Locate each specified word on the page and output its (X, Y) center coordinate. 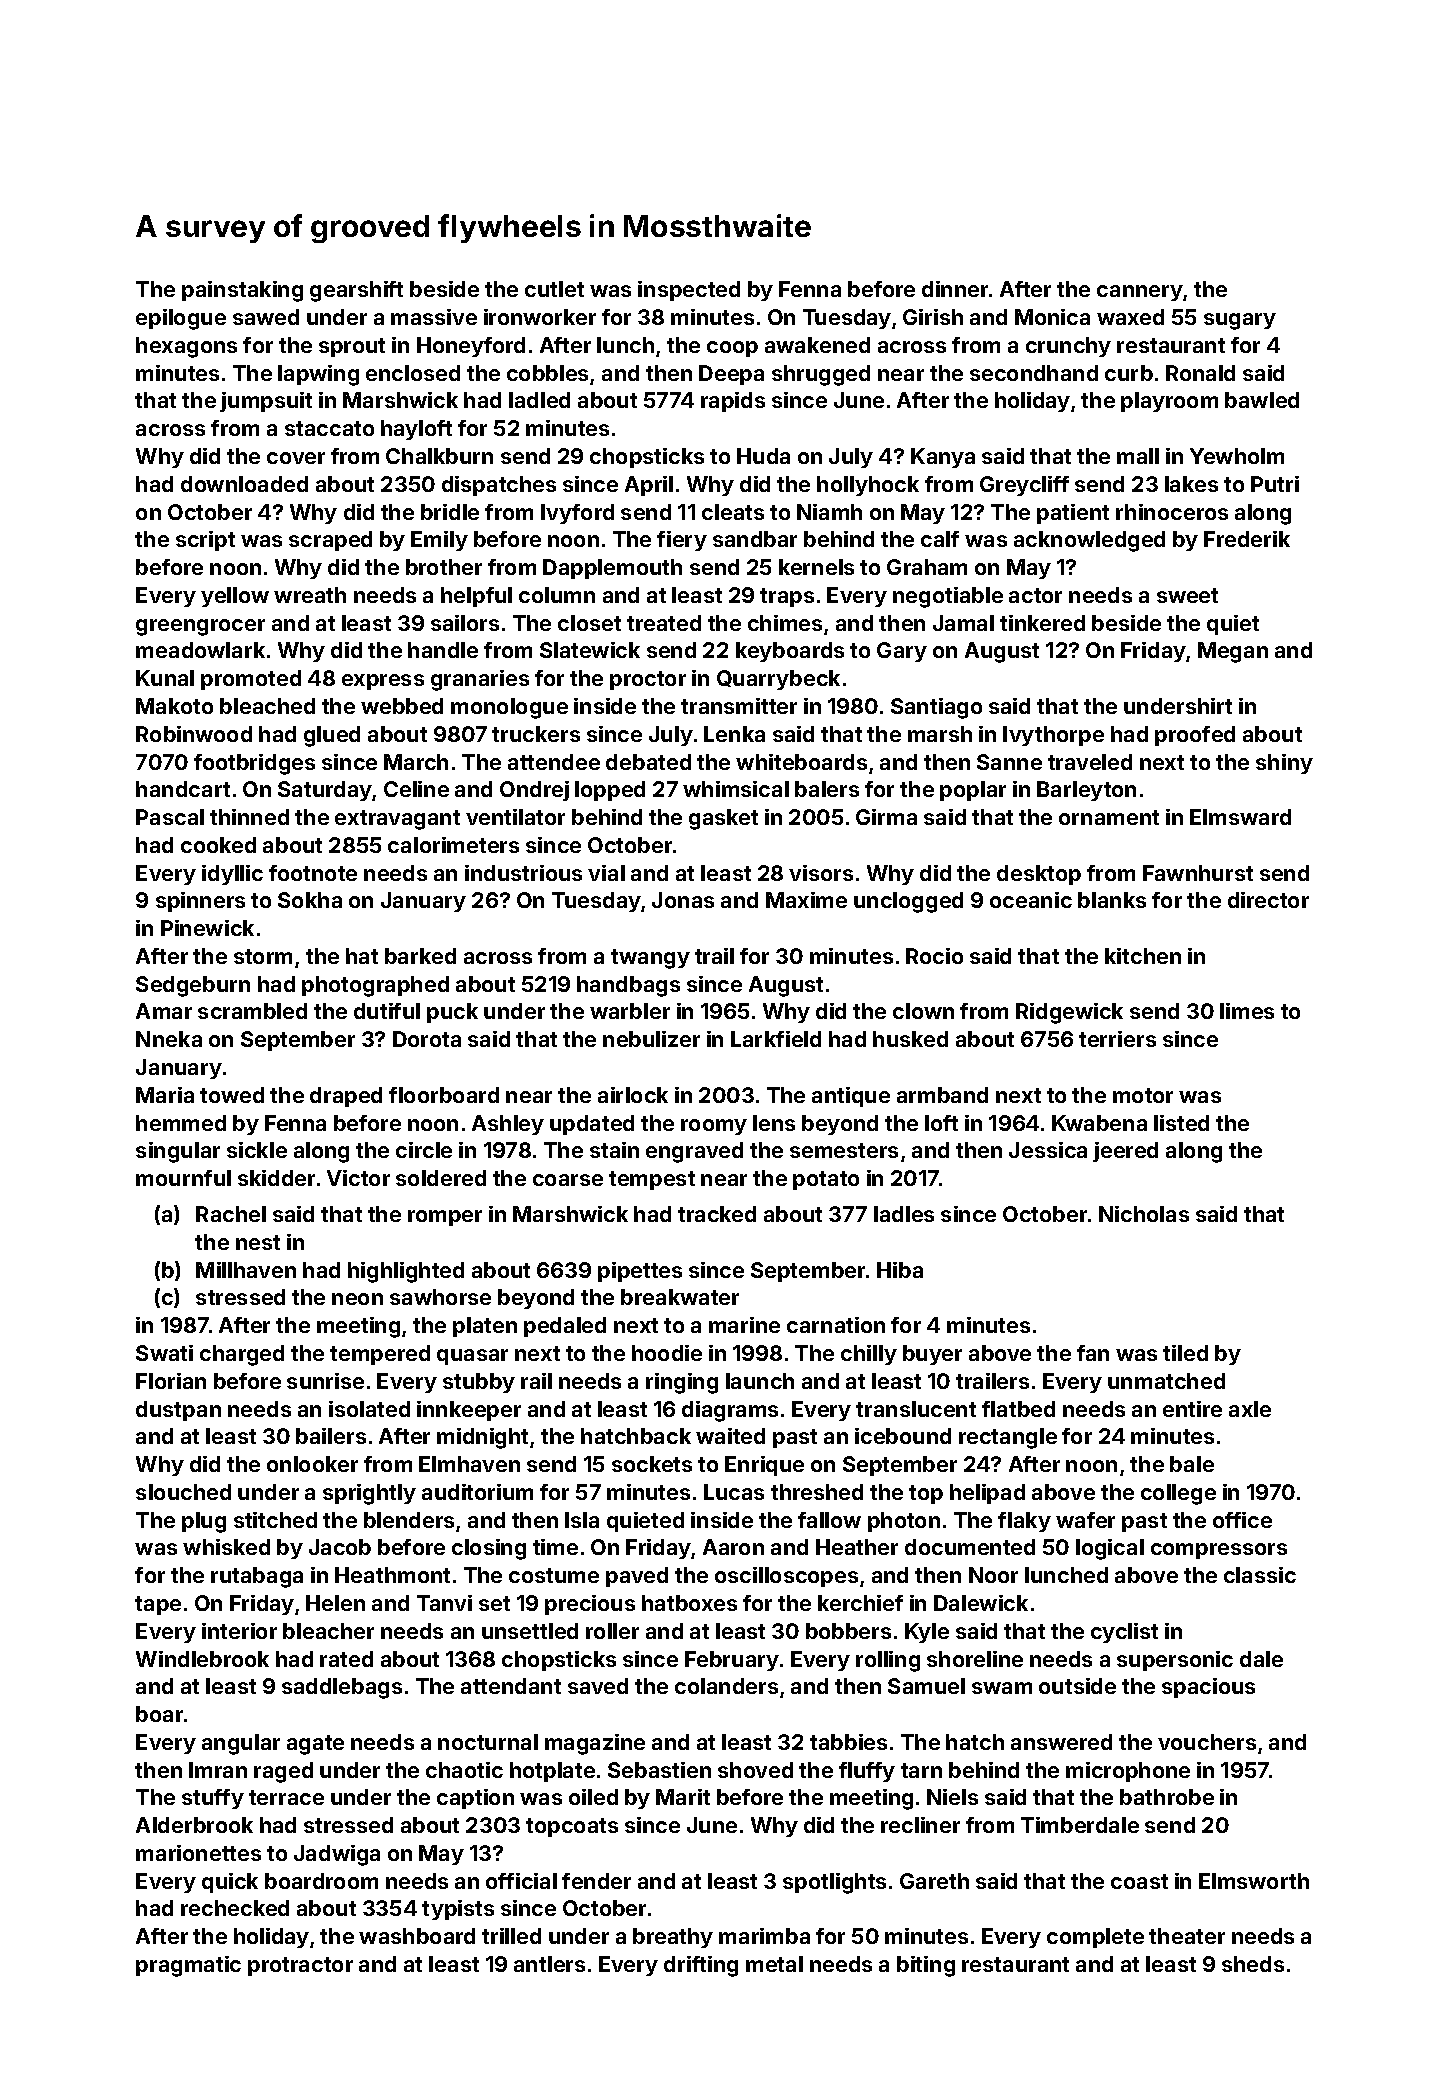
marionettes (198, 1853)
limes (1247, 1011)
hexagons (186, 347)
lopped (610, 791)
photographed (375, 986)
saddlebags (342, 1688)
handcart (183, 789)
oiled (593, 1797)
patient (1073, 514)
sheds (1253, 1964)
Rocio (934, 956)
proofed (1195, 736)
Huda (763, 456)
